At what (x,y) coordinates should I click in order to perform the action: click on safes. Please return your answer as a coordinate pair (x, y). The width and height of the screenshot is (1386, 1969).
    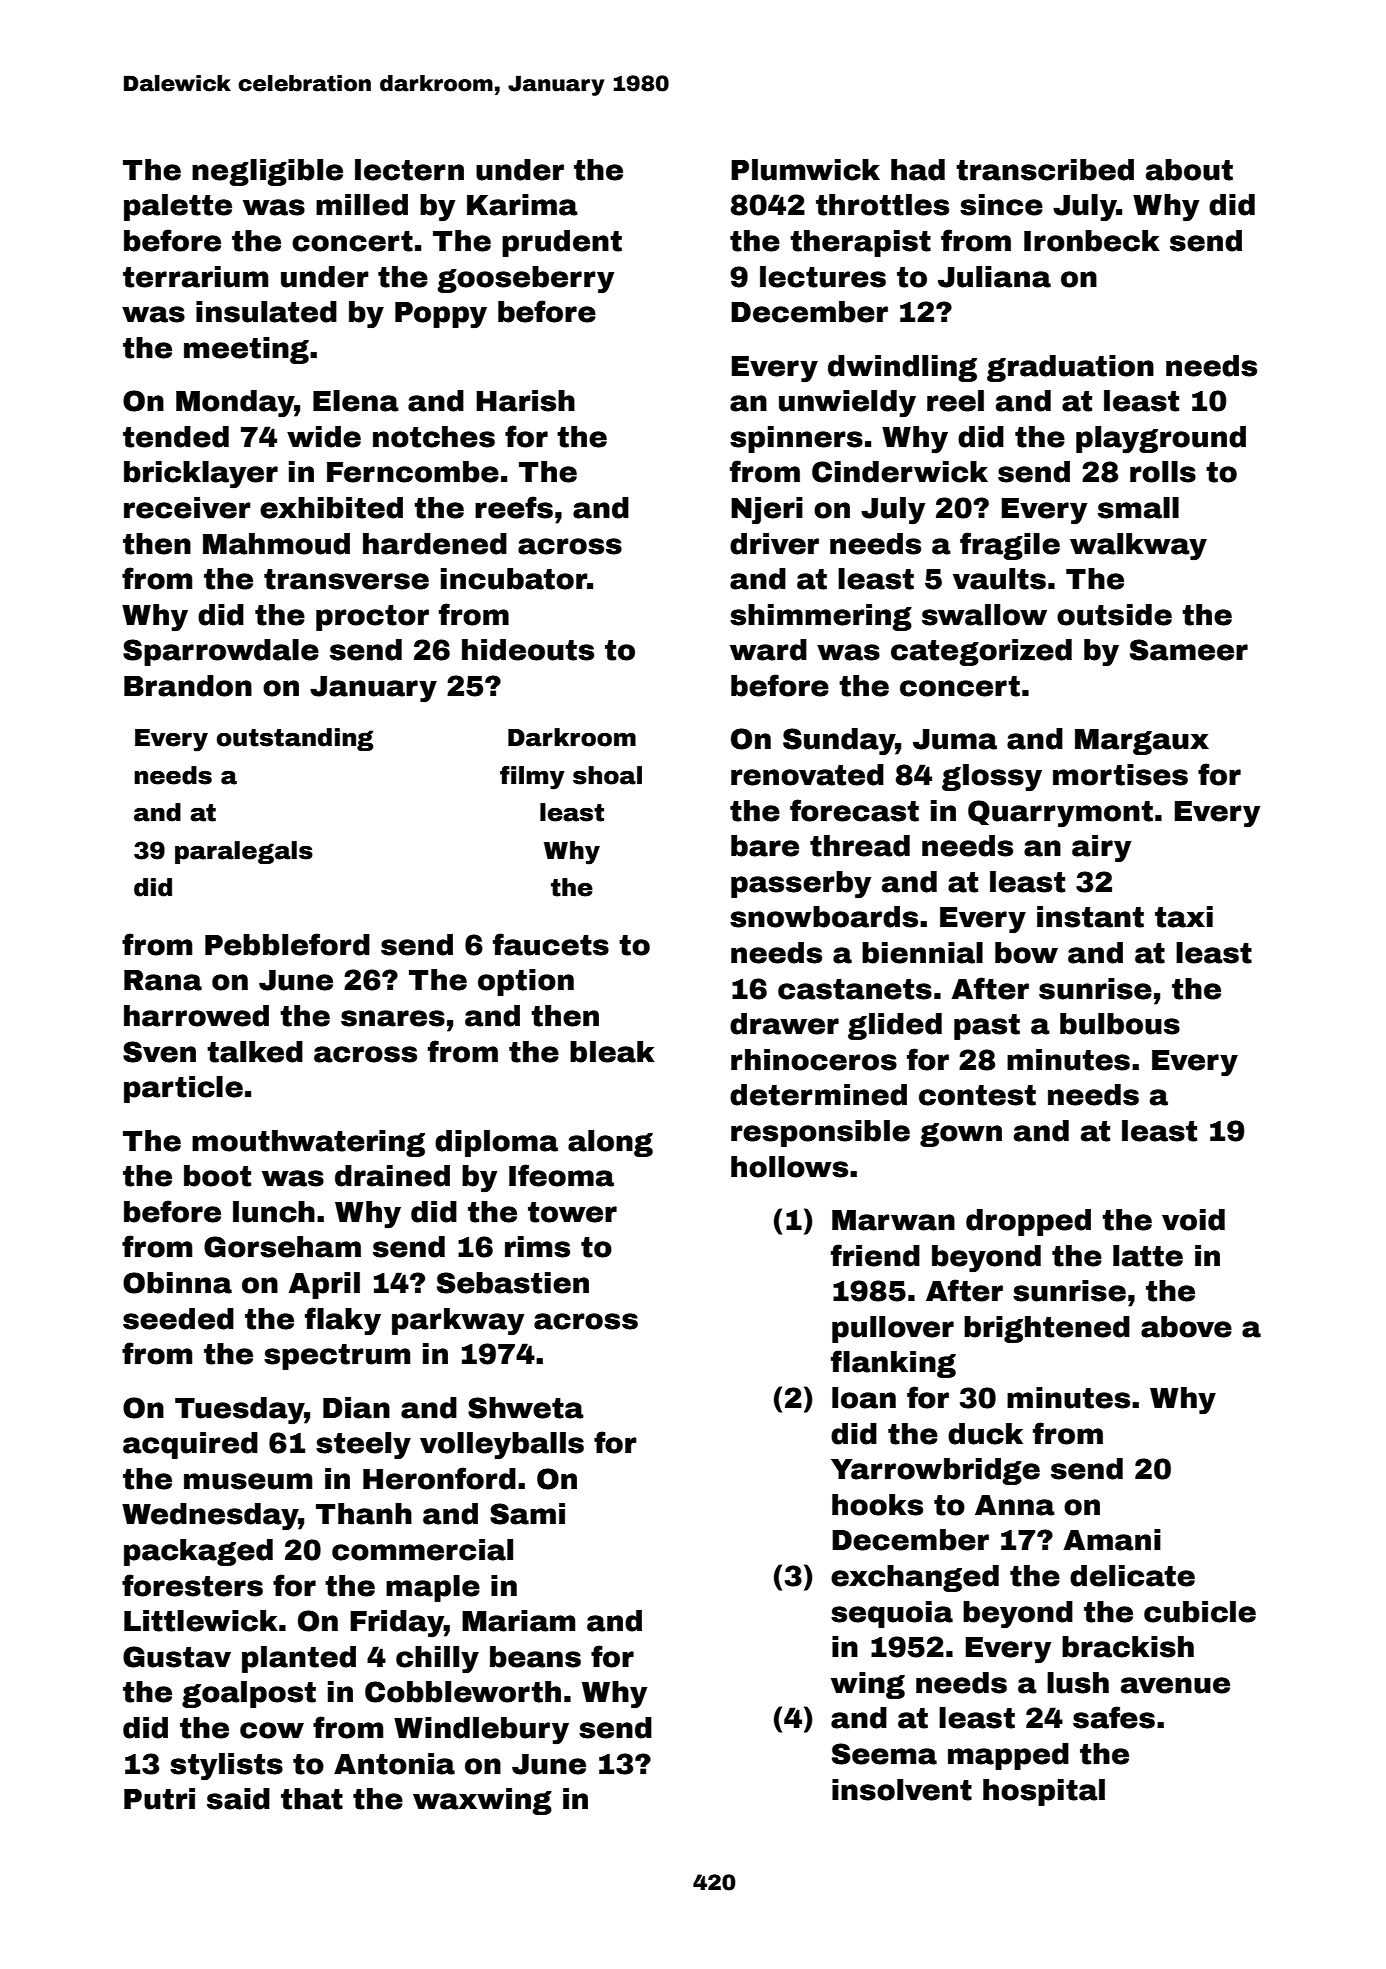
    Looking at the image, I should click on (1114, 1717).
